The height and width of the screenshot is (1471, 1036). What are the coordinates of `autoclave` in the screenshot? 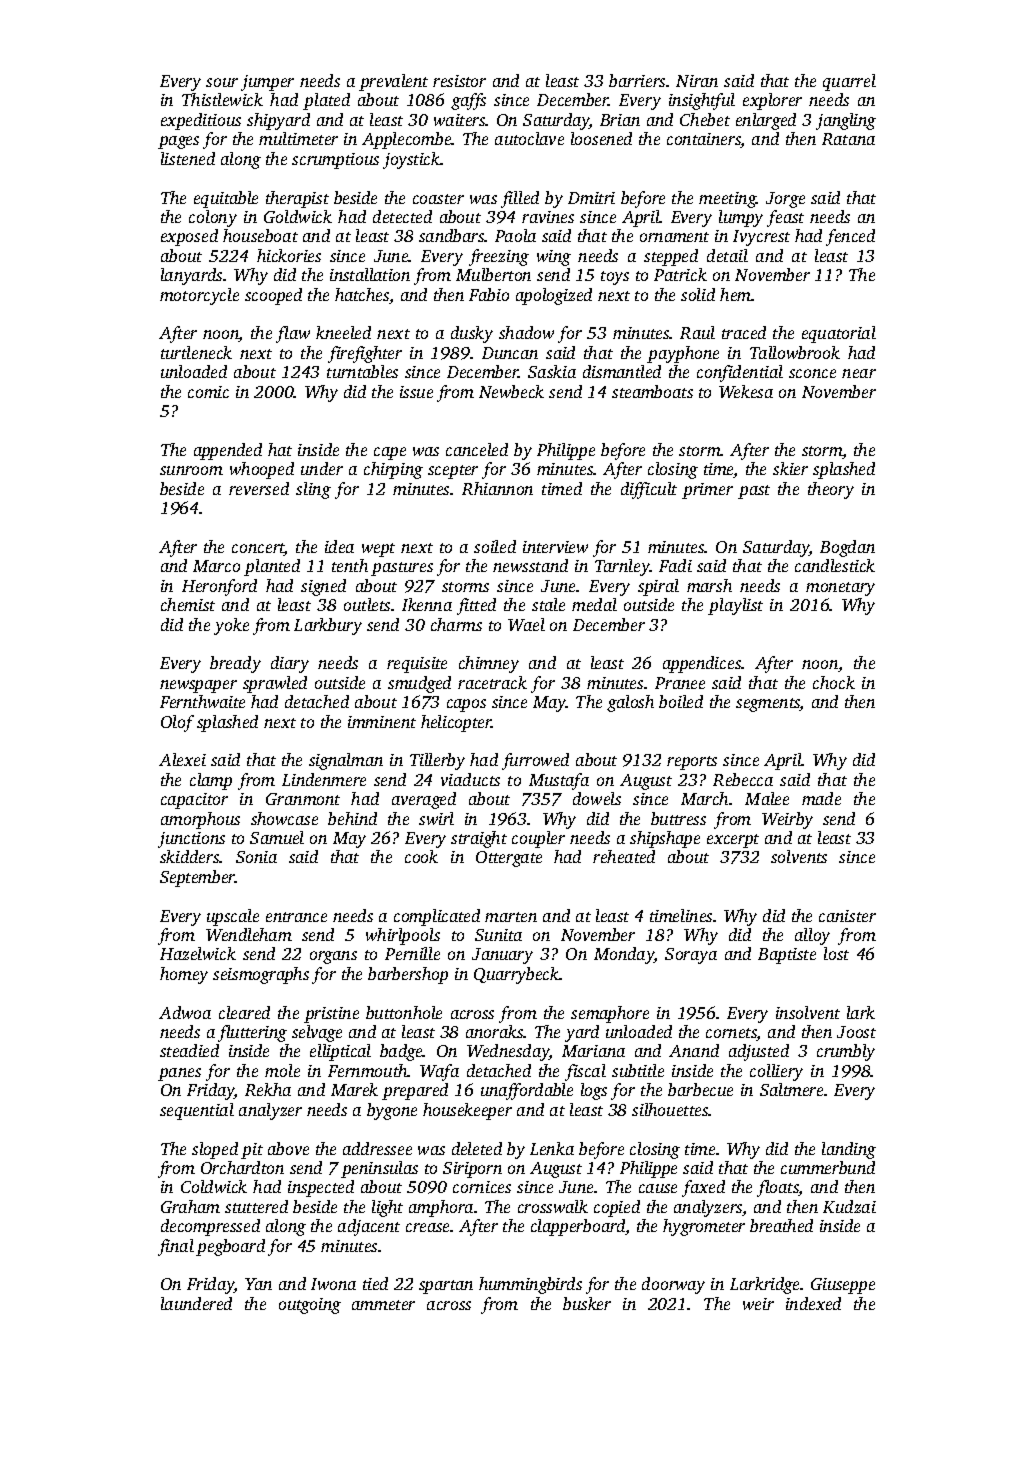 It's located at (529, 138).
